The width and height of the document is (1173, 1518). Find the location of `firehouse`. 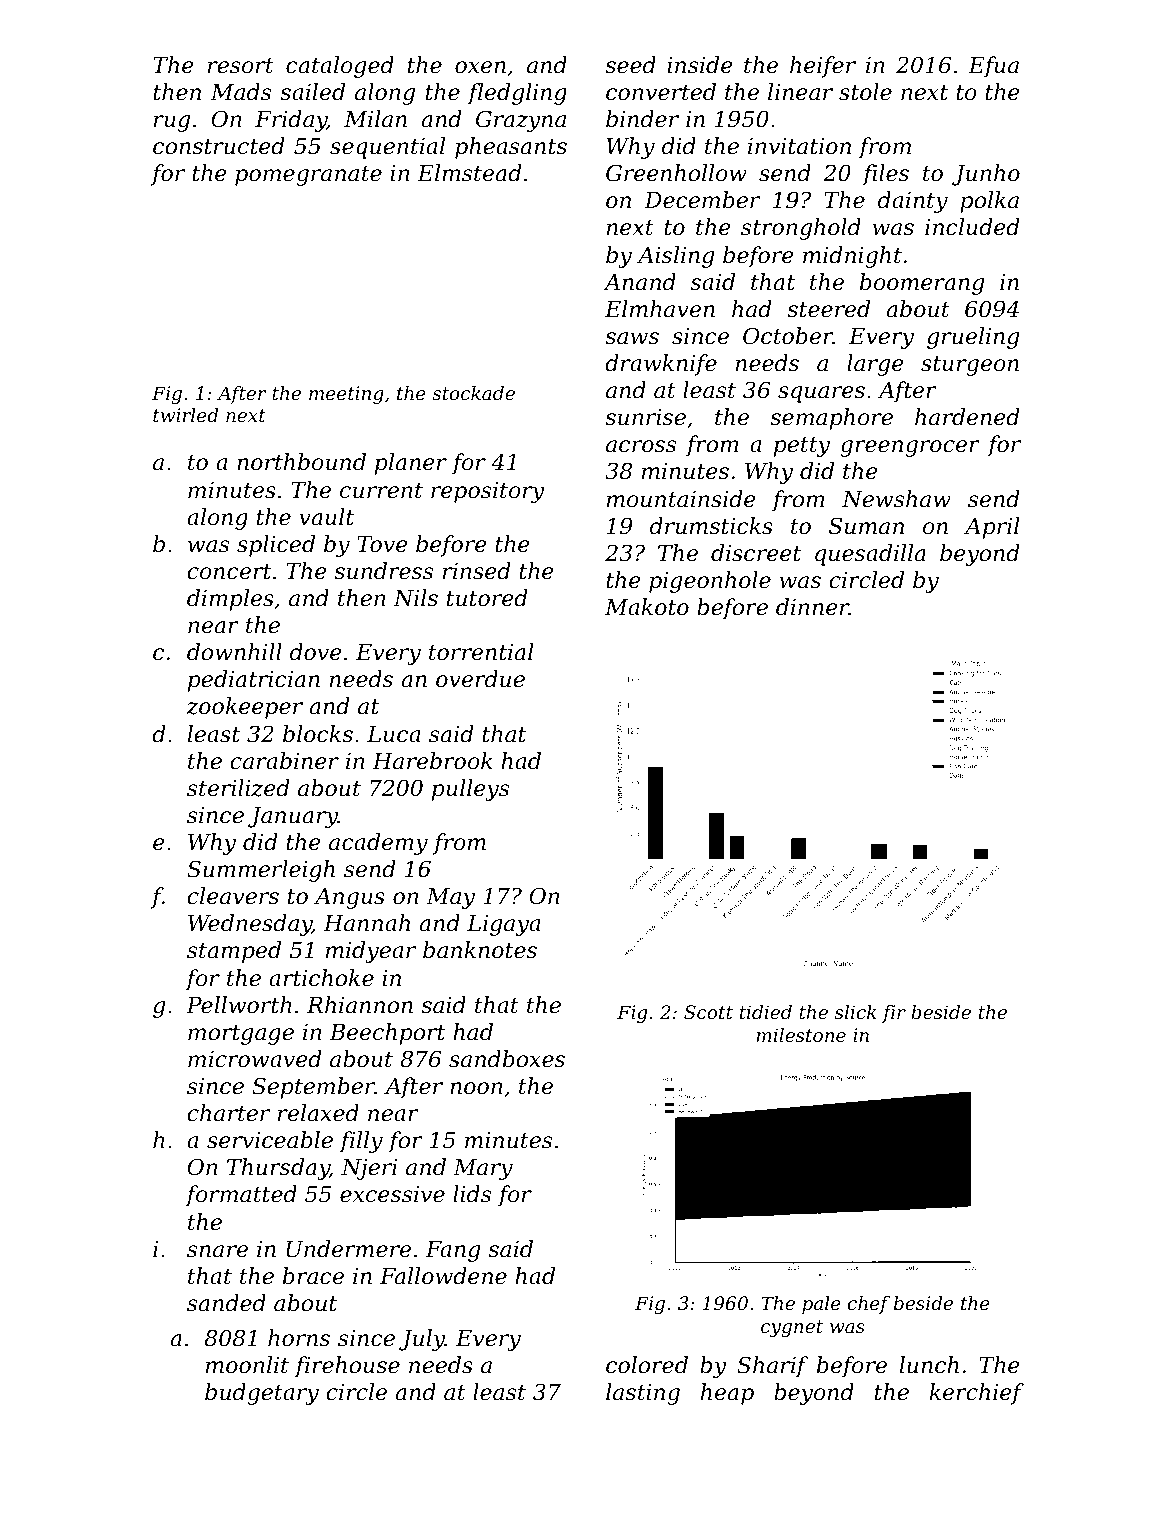

firehouse is located at coordinates (347, 1367).
